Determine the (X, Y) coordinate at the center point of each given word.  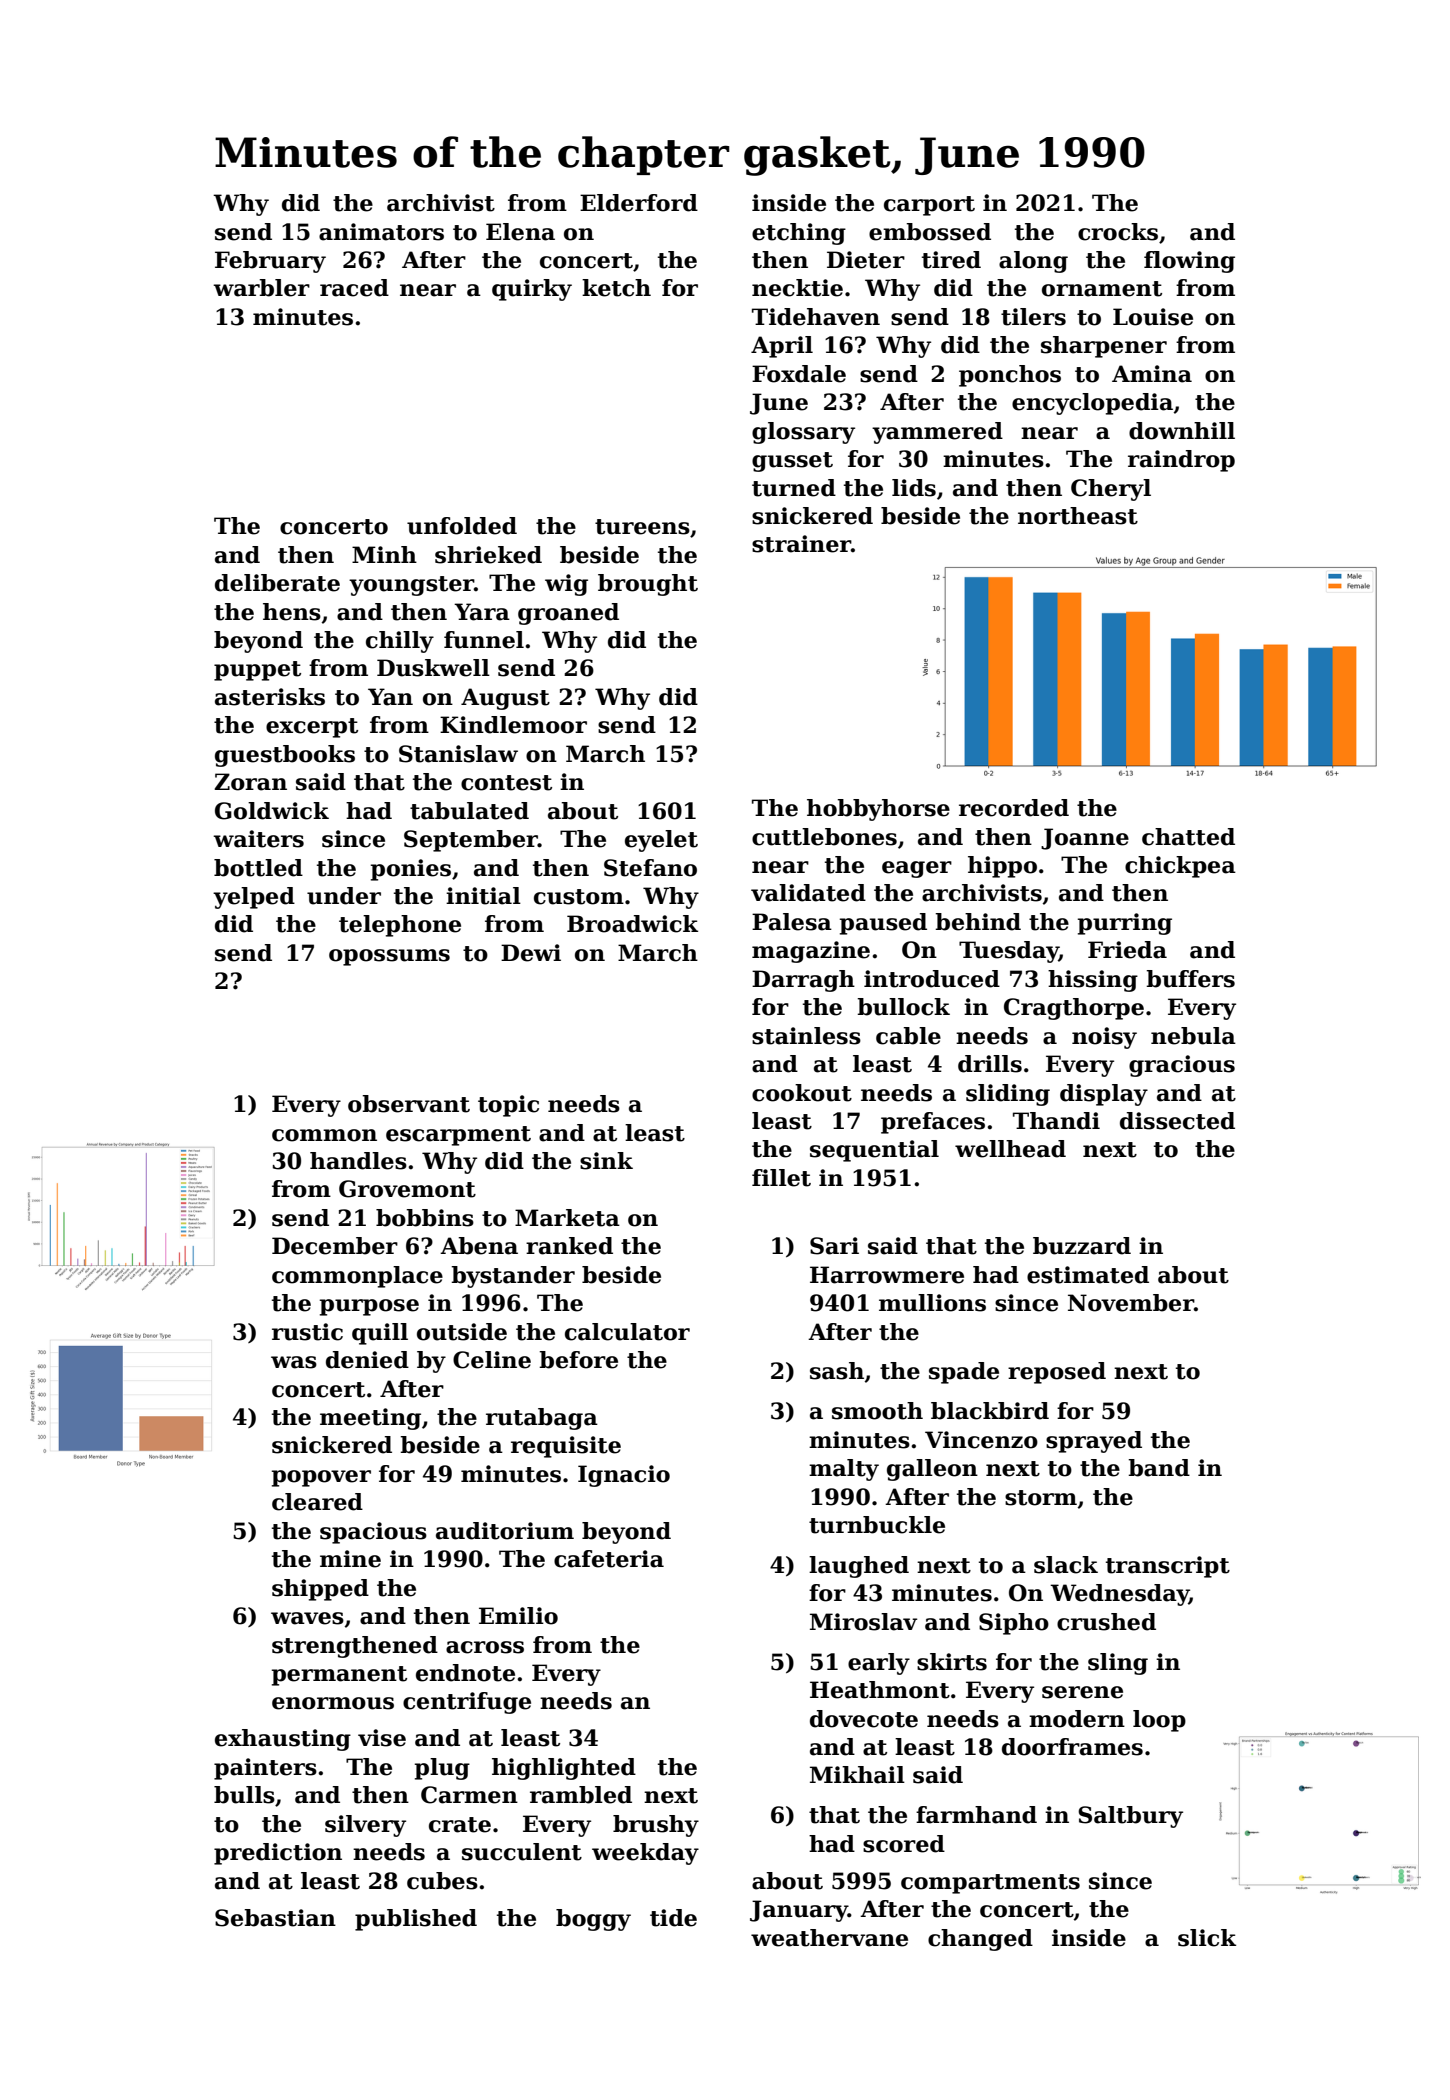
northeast (1078, 516)
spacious (373, 1533)
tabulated (469, 811)
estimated (1088, 1275)
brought (648, 585)
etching (799, 234)
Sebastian (275, 1918)
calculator (627, 1332)
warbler (261, 288)
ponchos (1010, 376)
